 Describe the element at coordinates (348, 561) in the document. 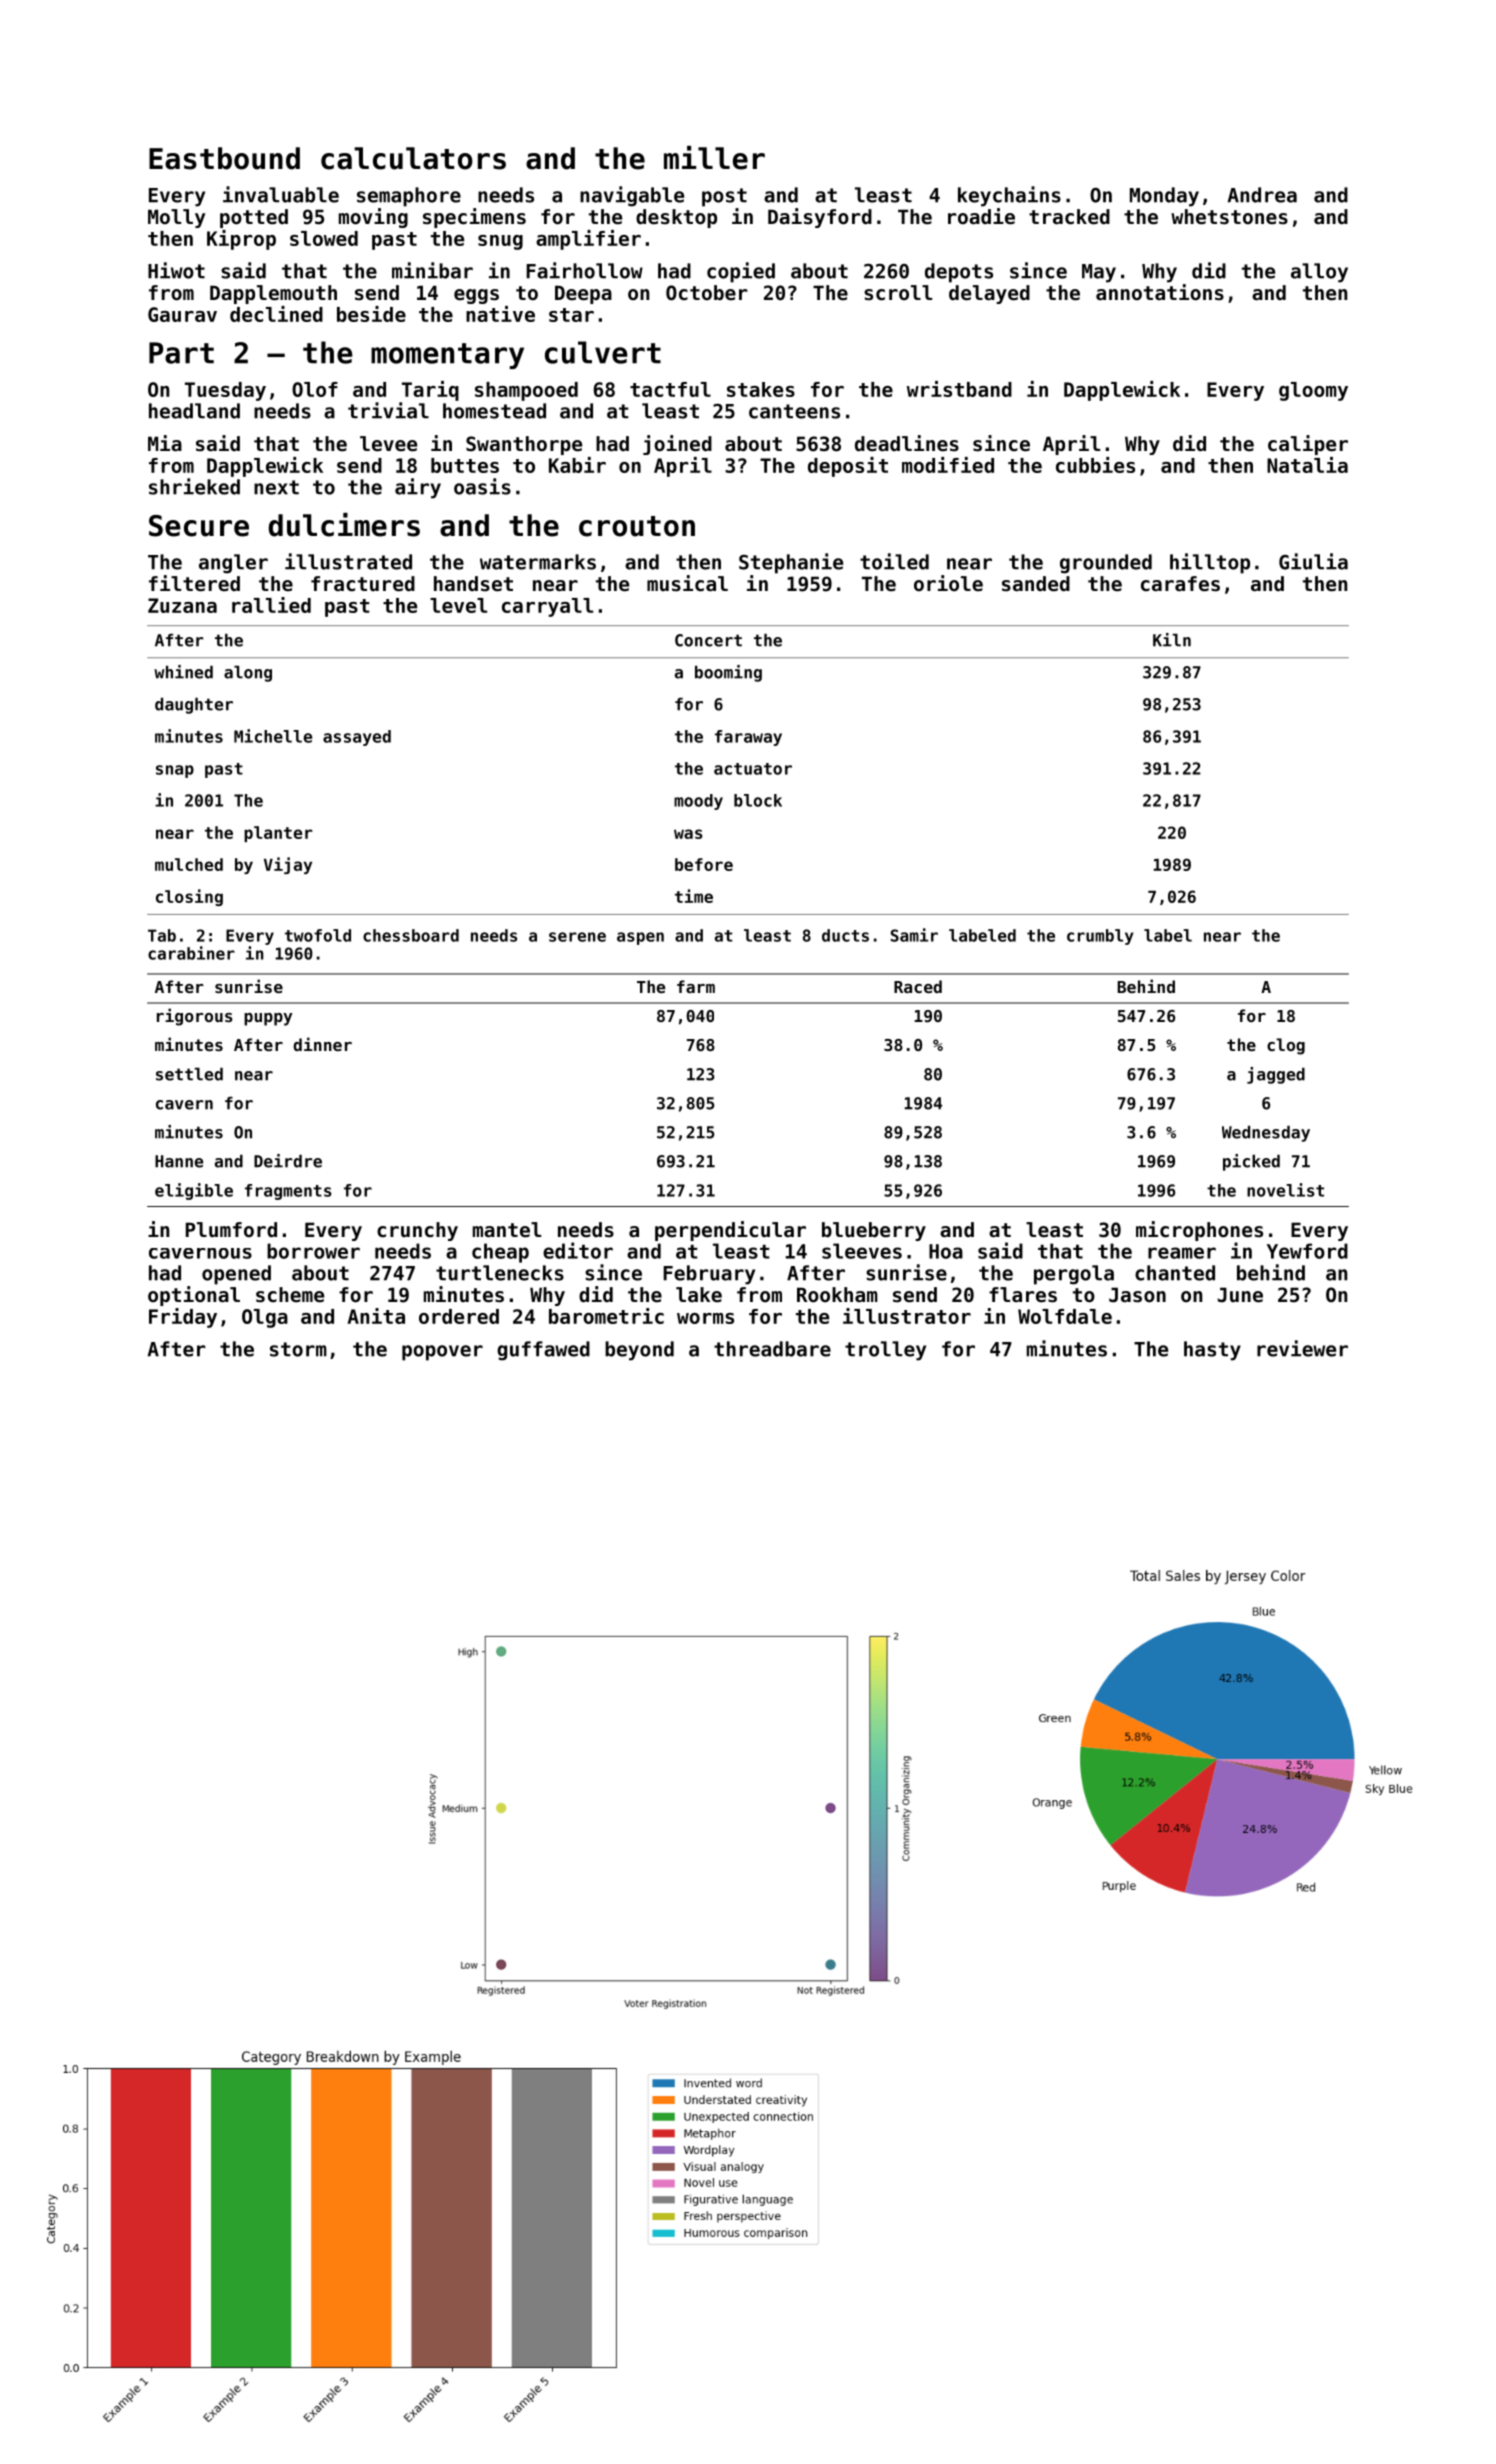

I see `illustrated` at that location.
